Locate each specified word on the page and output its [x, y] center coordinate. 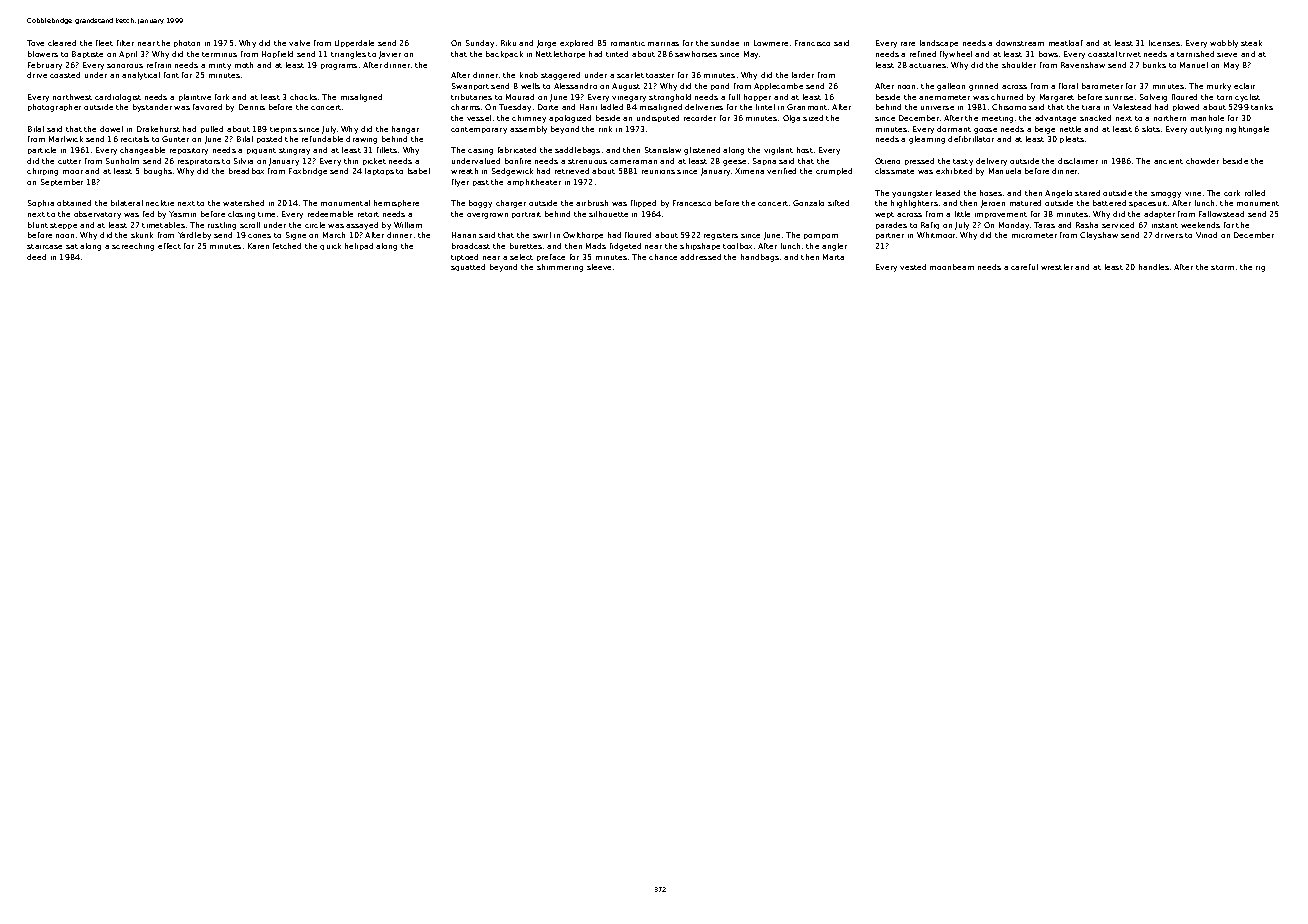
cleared [62, 43]
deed [36, 257]
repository [189, 151]
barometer [1102, 86]
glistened [702, 151]
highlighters [914, 204]
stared [1087, 193]
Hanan [464, 235]
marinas [663, 44]
